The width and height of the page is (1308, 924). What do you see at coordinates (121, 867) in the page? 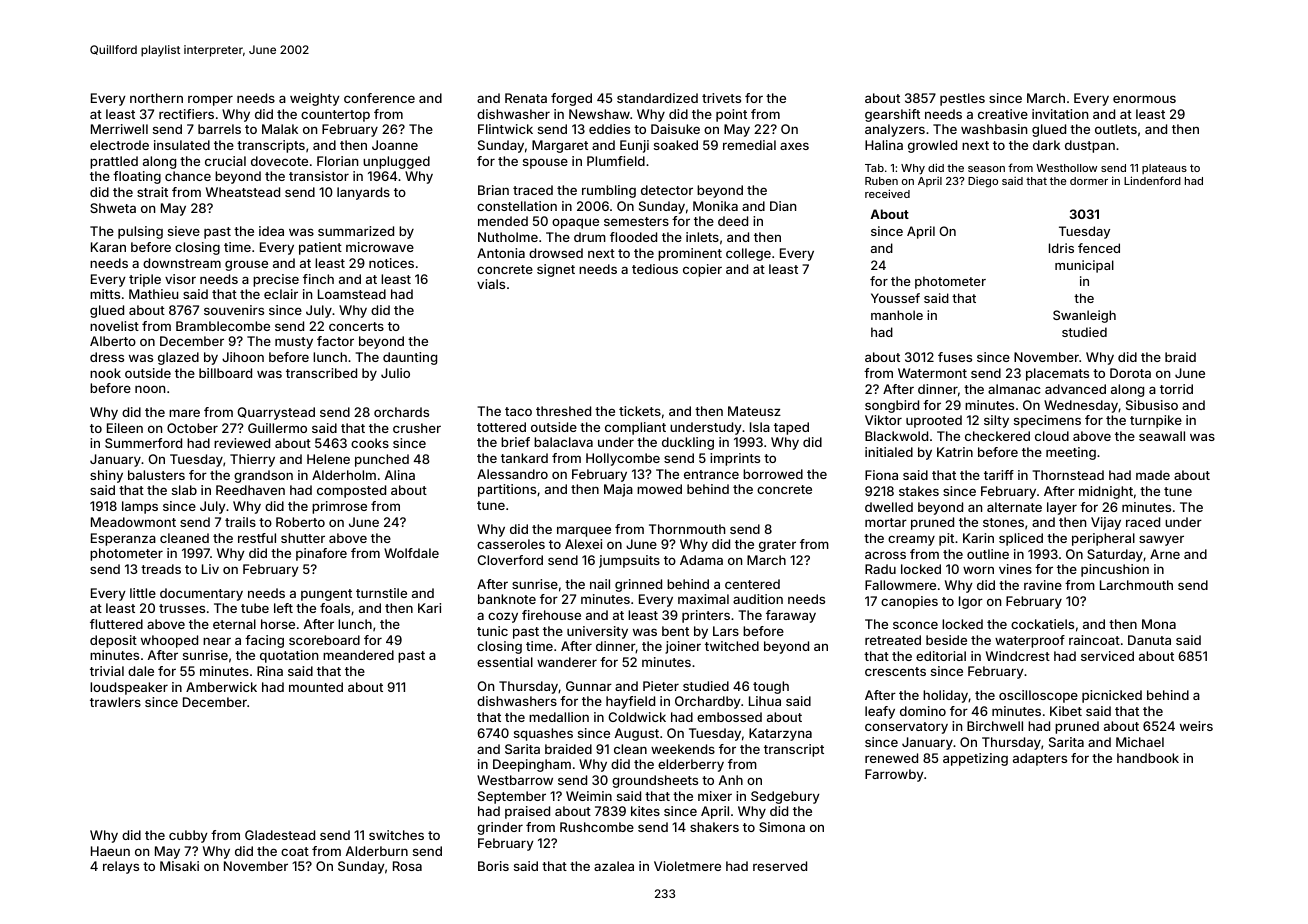
I see `relays` at bounding box center [121, 867].
